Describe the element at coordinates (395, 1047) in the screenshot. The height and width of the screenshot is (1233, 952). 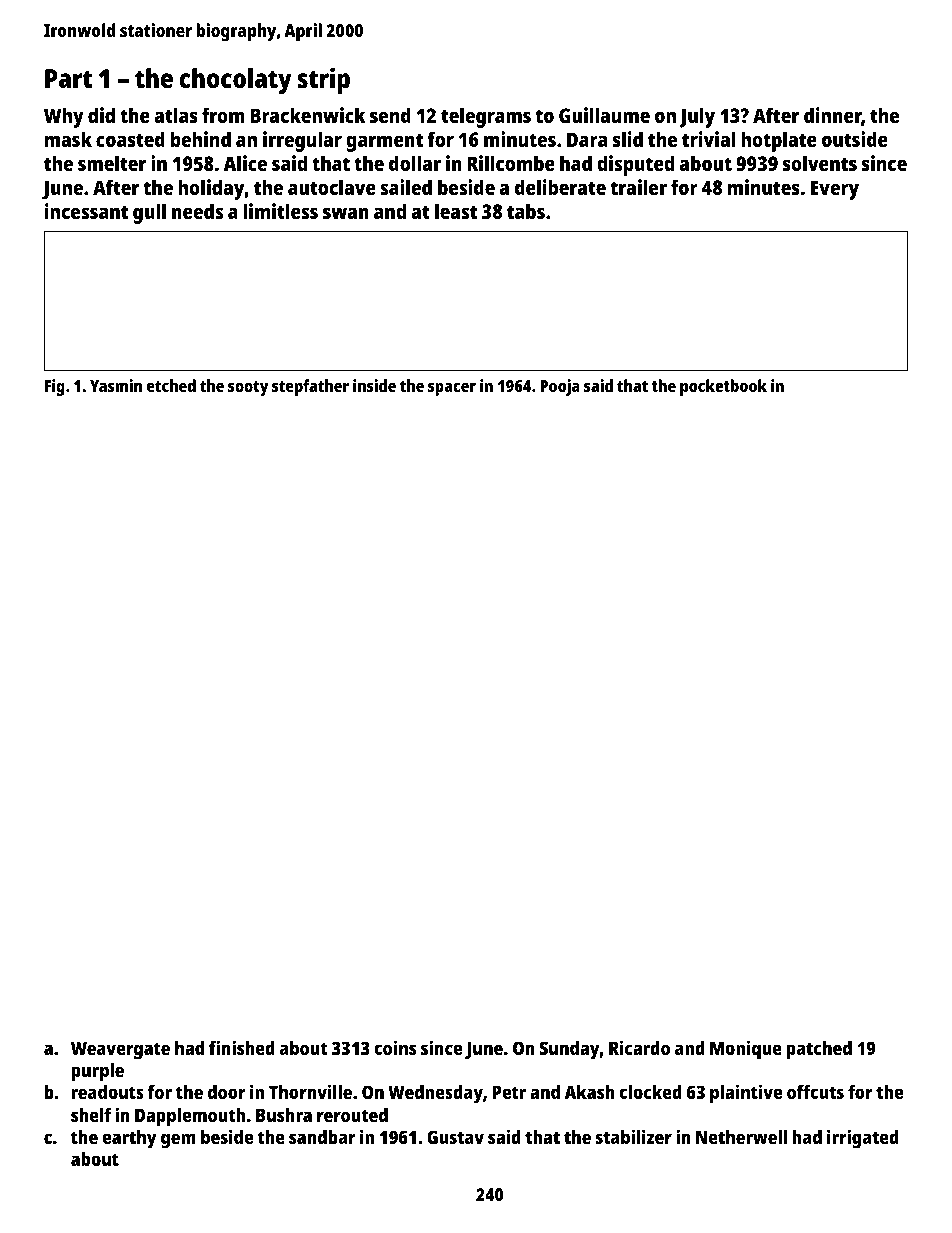
I see `coins` at that location.
